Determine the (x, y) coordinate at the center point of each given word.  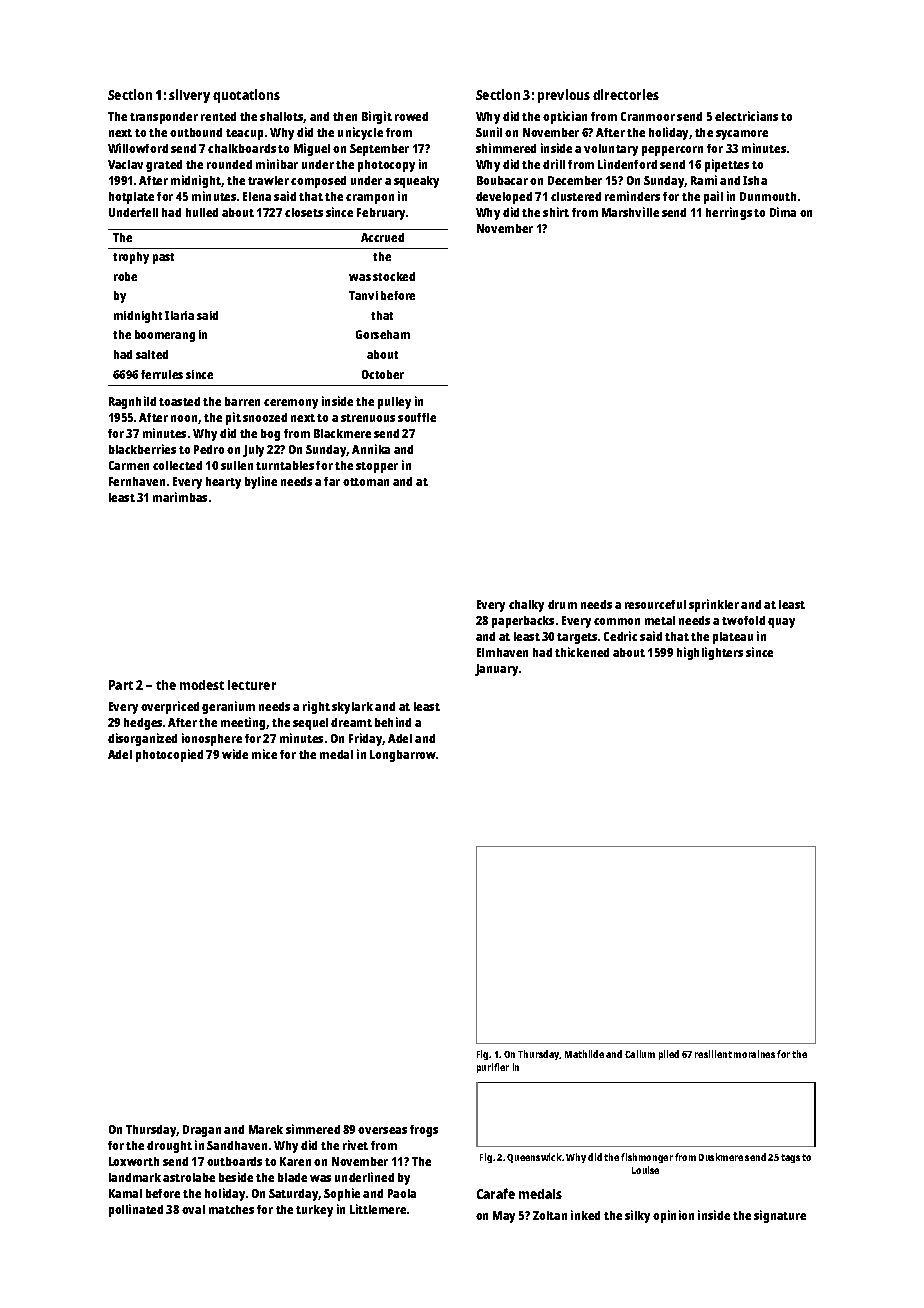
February (381, 214)
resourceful (655, 604)
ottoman (366, 482)
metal (660, 620)
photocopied (169, 755)
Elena (257, 196)
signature (780, 1216)
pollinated (136, 1210)
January (496, 670)
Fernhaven (137, 481)
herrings (729, 213)
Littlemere (378, 1209)
